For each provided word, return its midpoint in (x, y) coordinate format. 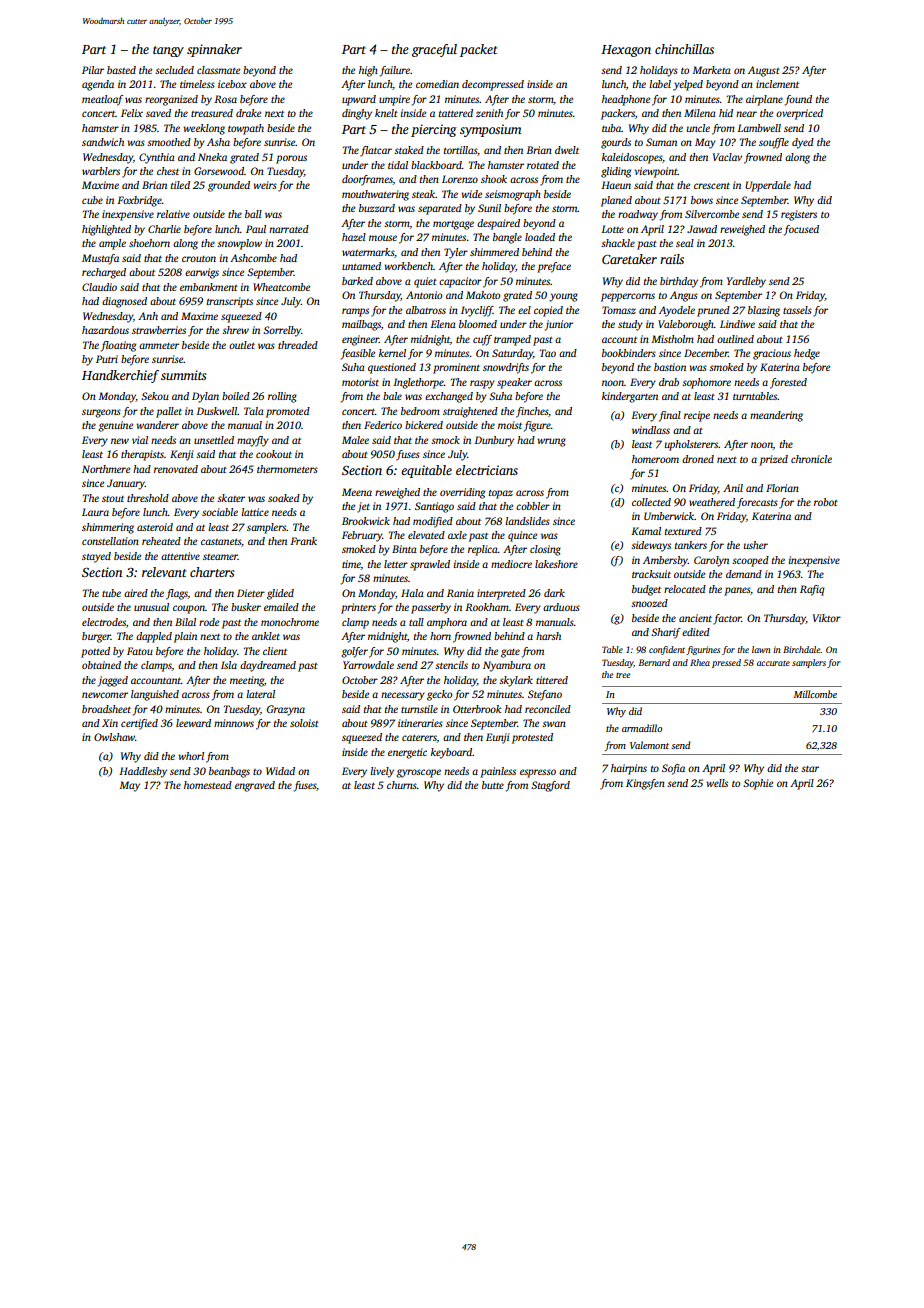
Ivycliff (477, 311)
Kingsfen (645, 784)
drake (248, 113)
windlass (651, 430)
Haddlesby (143, 772)
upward (359, 100)
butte (493, 785)
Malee (355, 440)
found (798, 100)
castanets (221, 542)
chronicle (811, 459)
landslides (527, 521)
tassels (797, 310)
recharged (104, 273)
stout (113, 499)
